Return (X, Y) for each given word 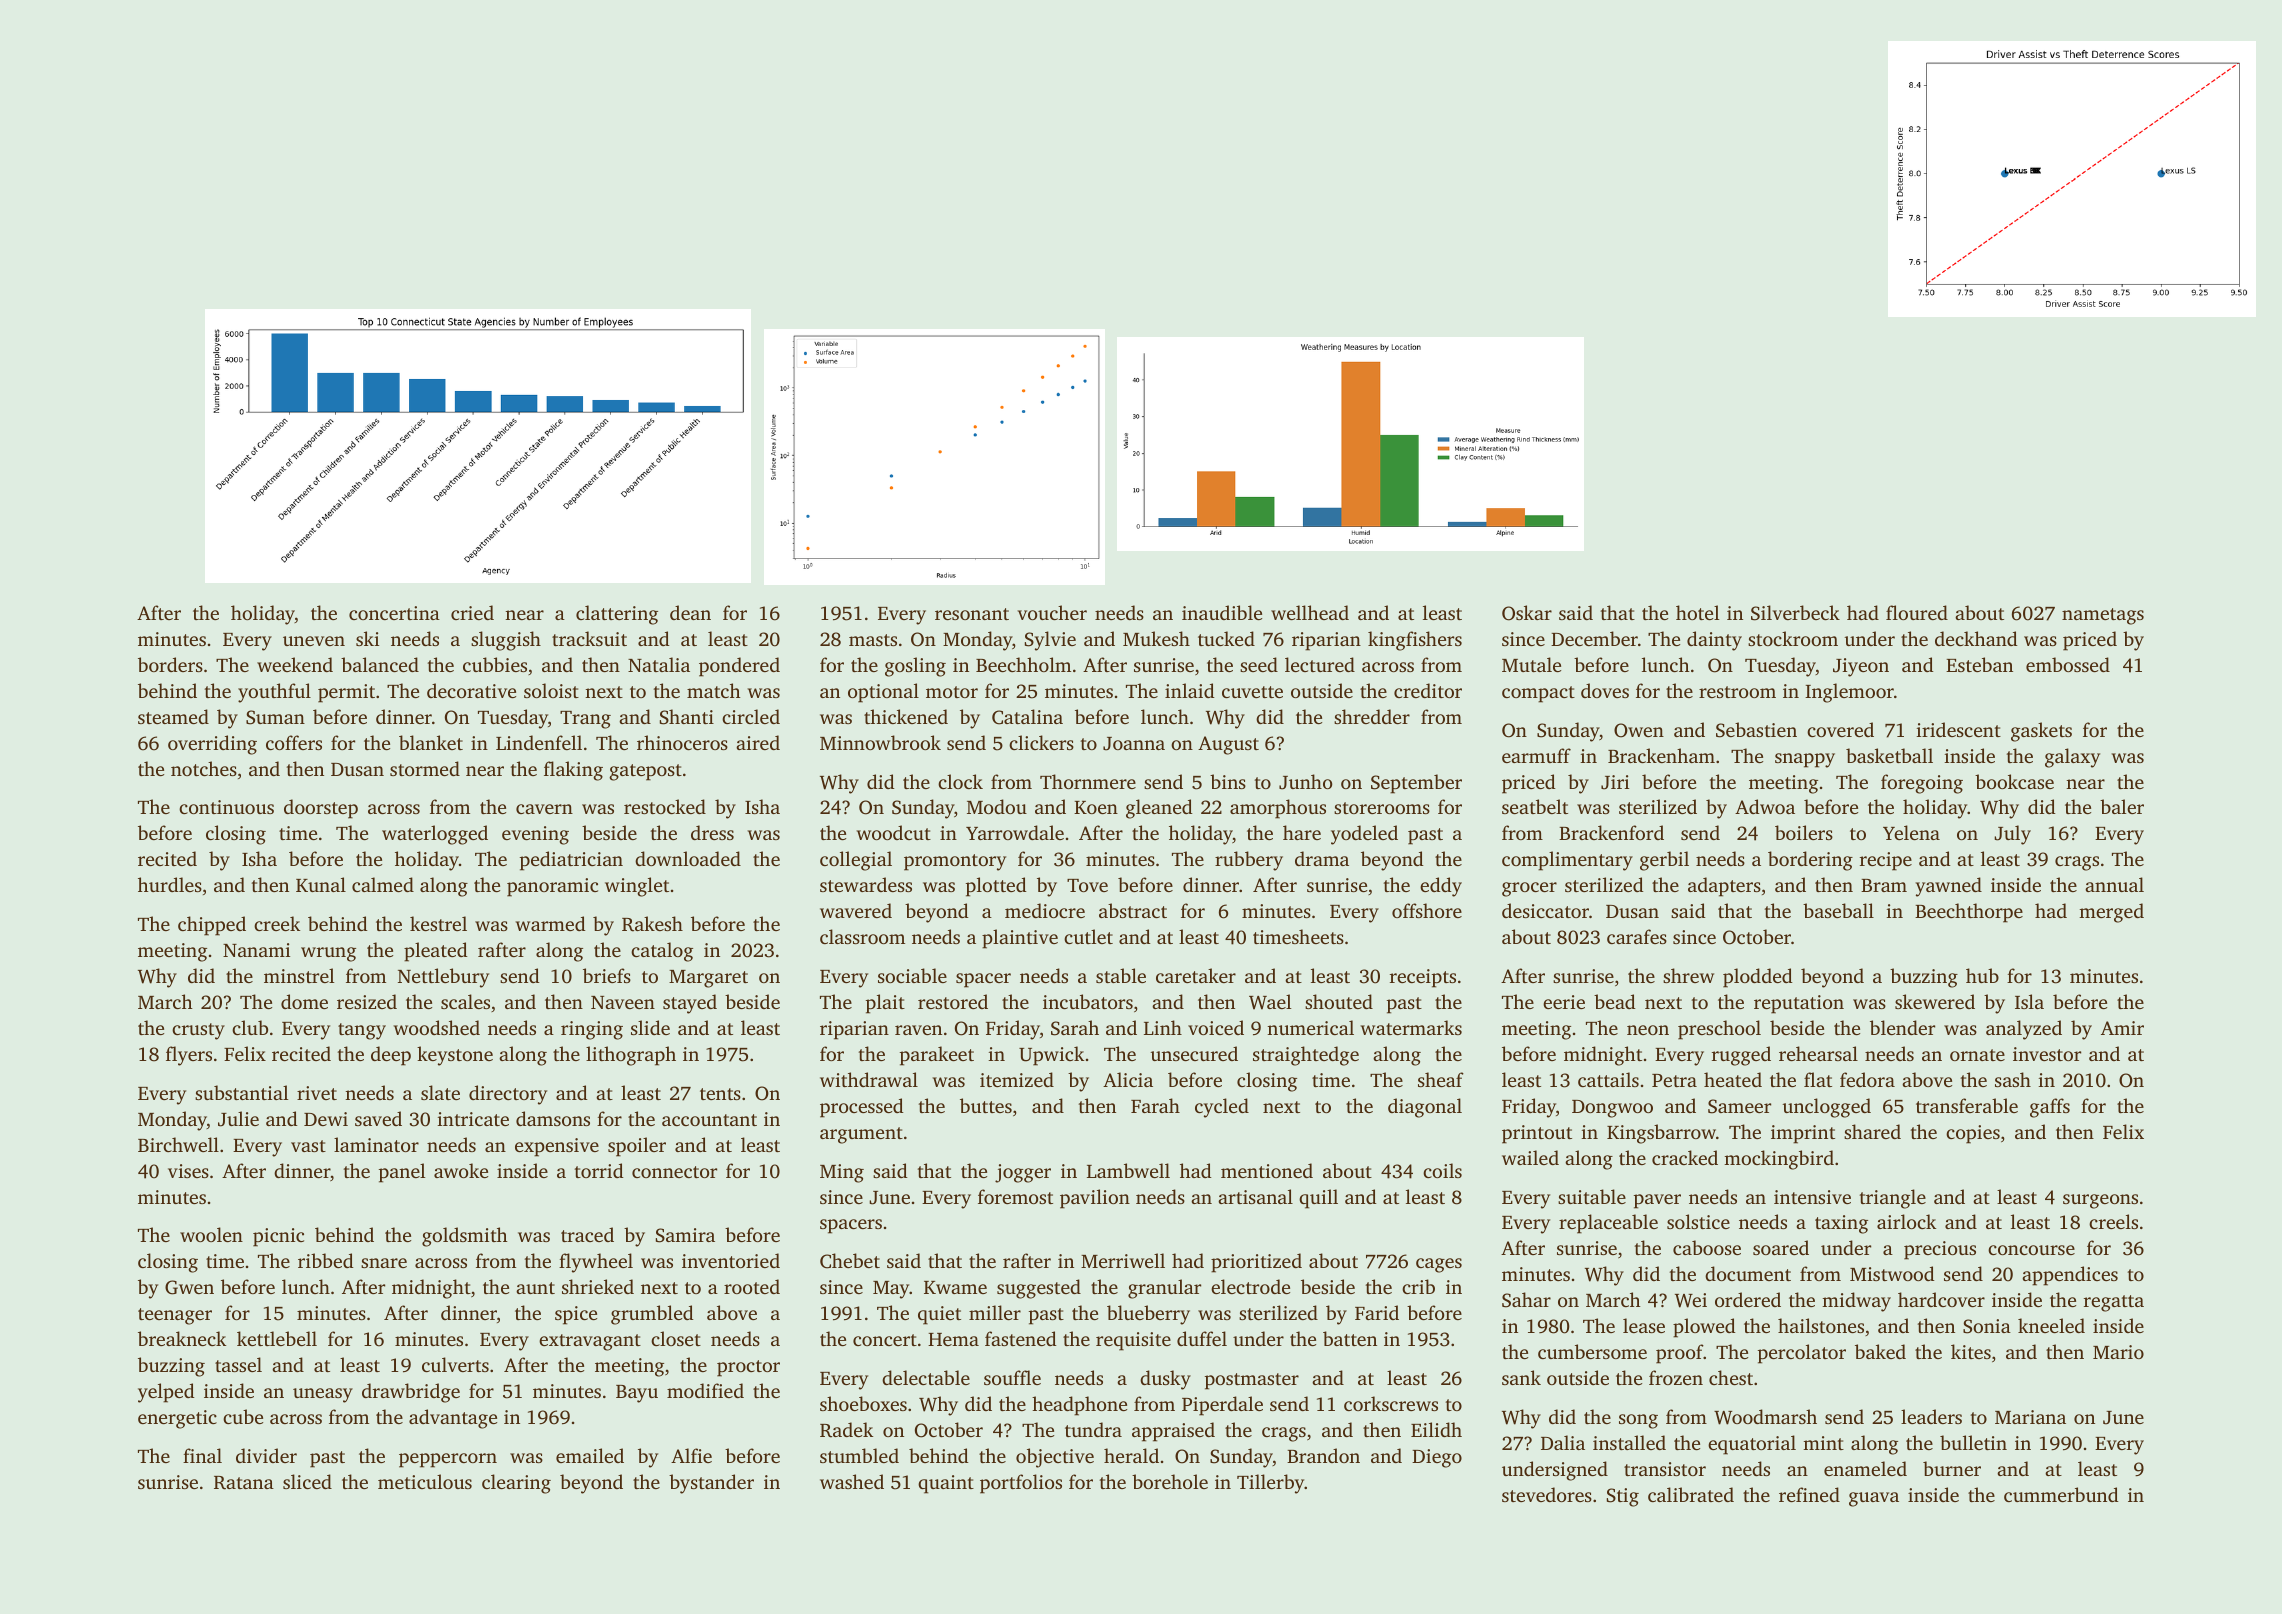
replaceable (1608, 1224)
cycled (1222, 1108)
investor (2047, 1054)
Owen (1639, 730)
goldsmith (465, 1237)
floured (1917, 612)
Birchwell (178, 1144)
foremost (1015, 1196)
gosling (915, 667)
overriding (212, 745)
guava (1874, 1499)
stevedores (1547, 1494)
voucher (1052, 612)
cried (472, 612)
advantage (453, 1419)
